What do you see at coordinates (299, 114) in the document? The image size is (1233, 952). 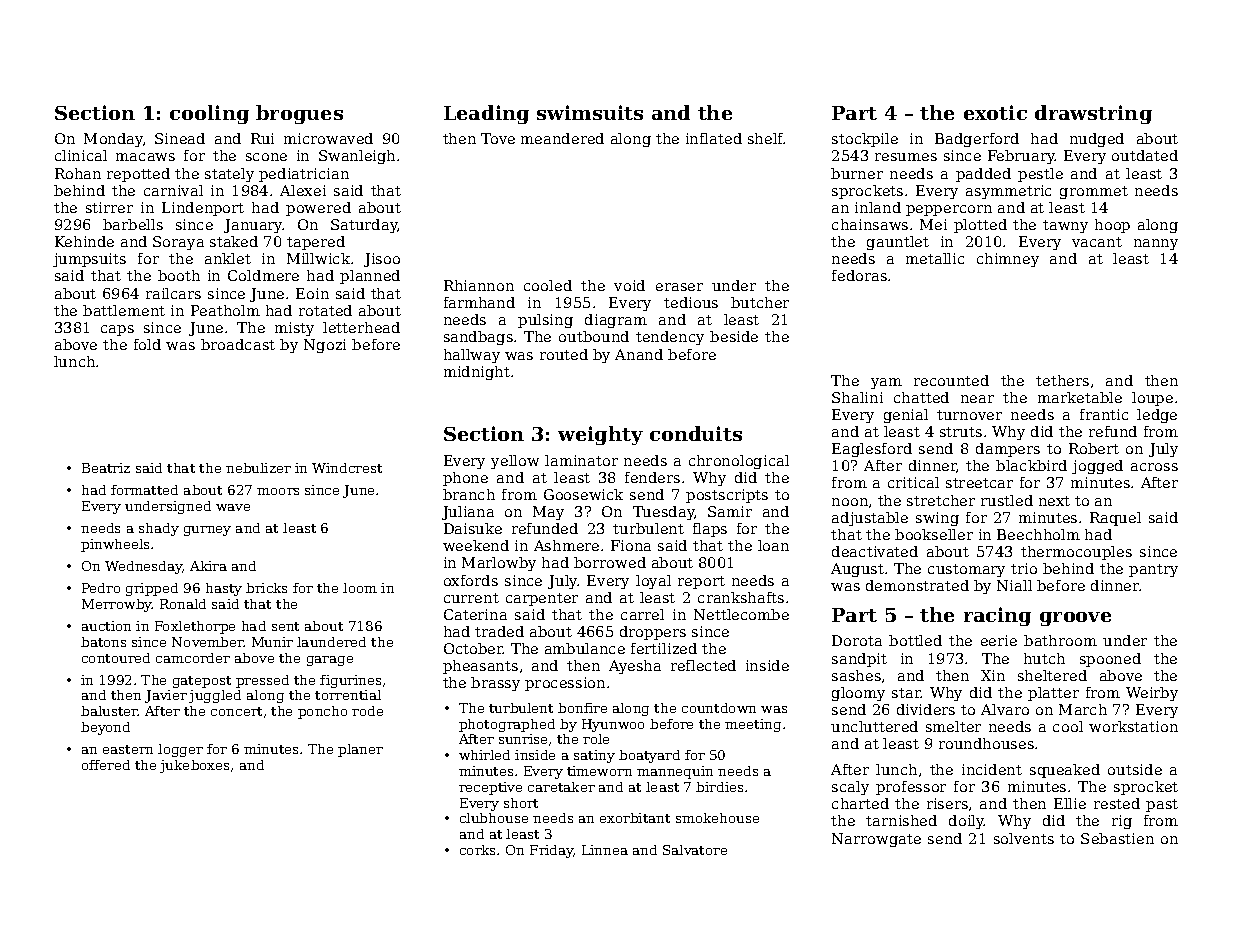 I see `brogues` at bounding box center [299, 114].
